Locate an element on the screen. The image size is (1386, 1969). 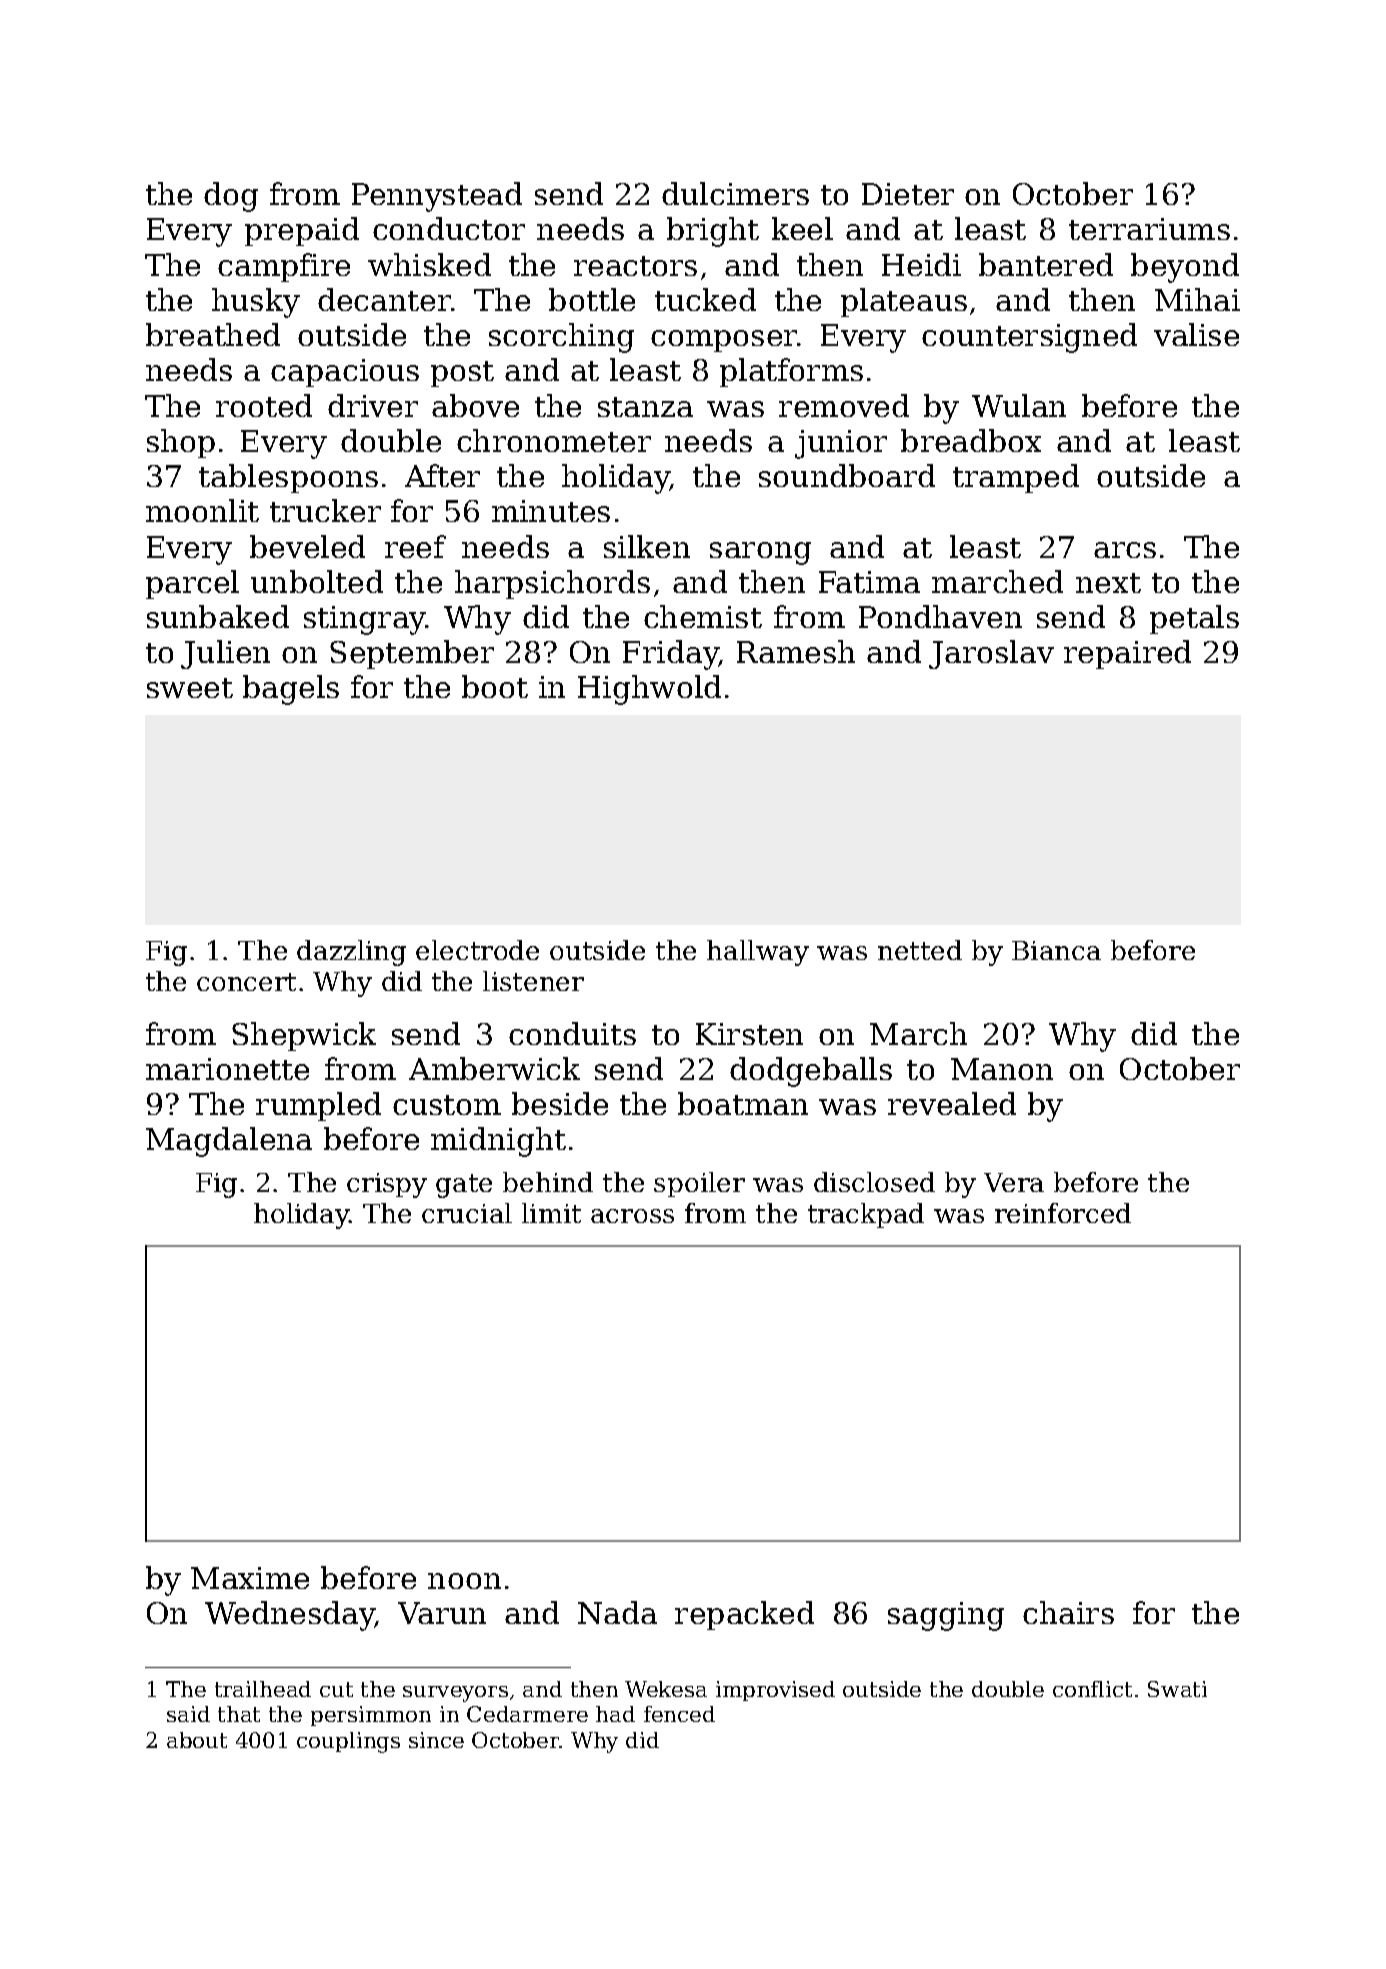
Manon is located at coordinates (1002, 1069).
